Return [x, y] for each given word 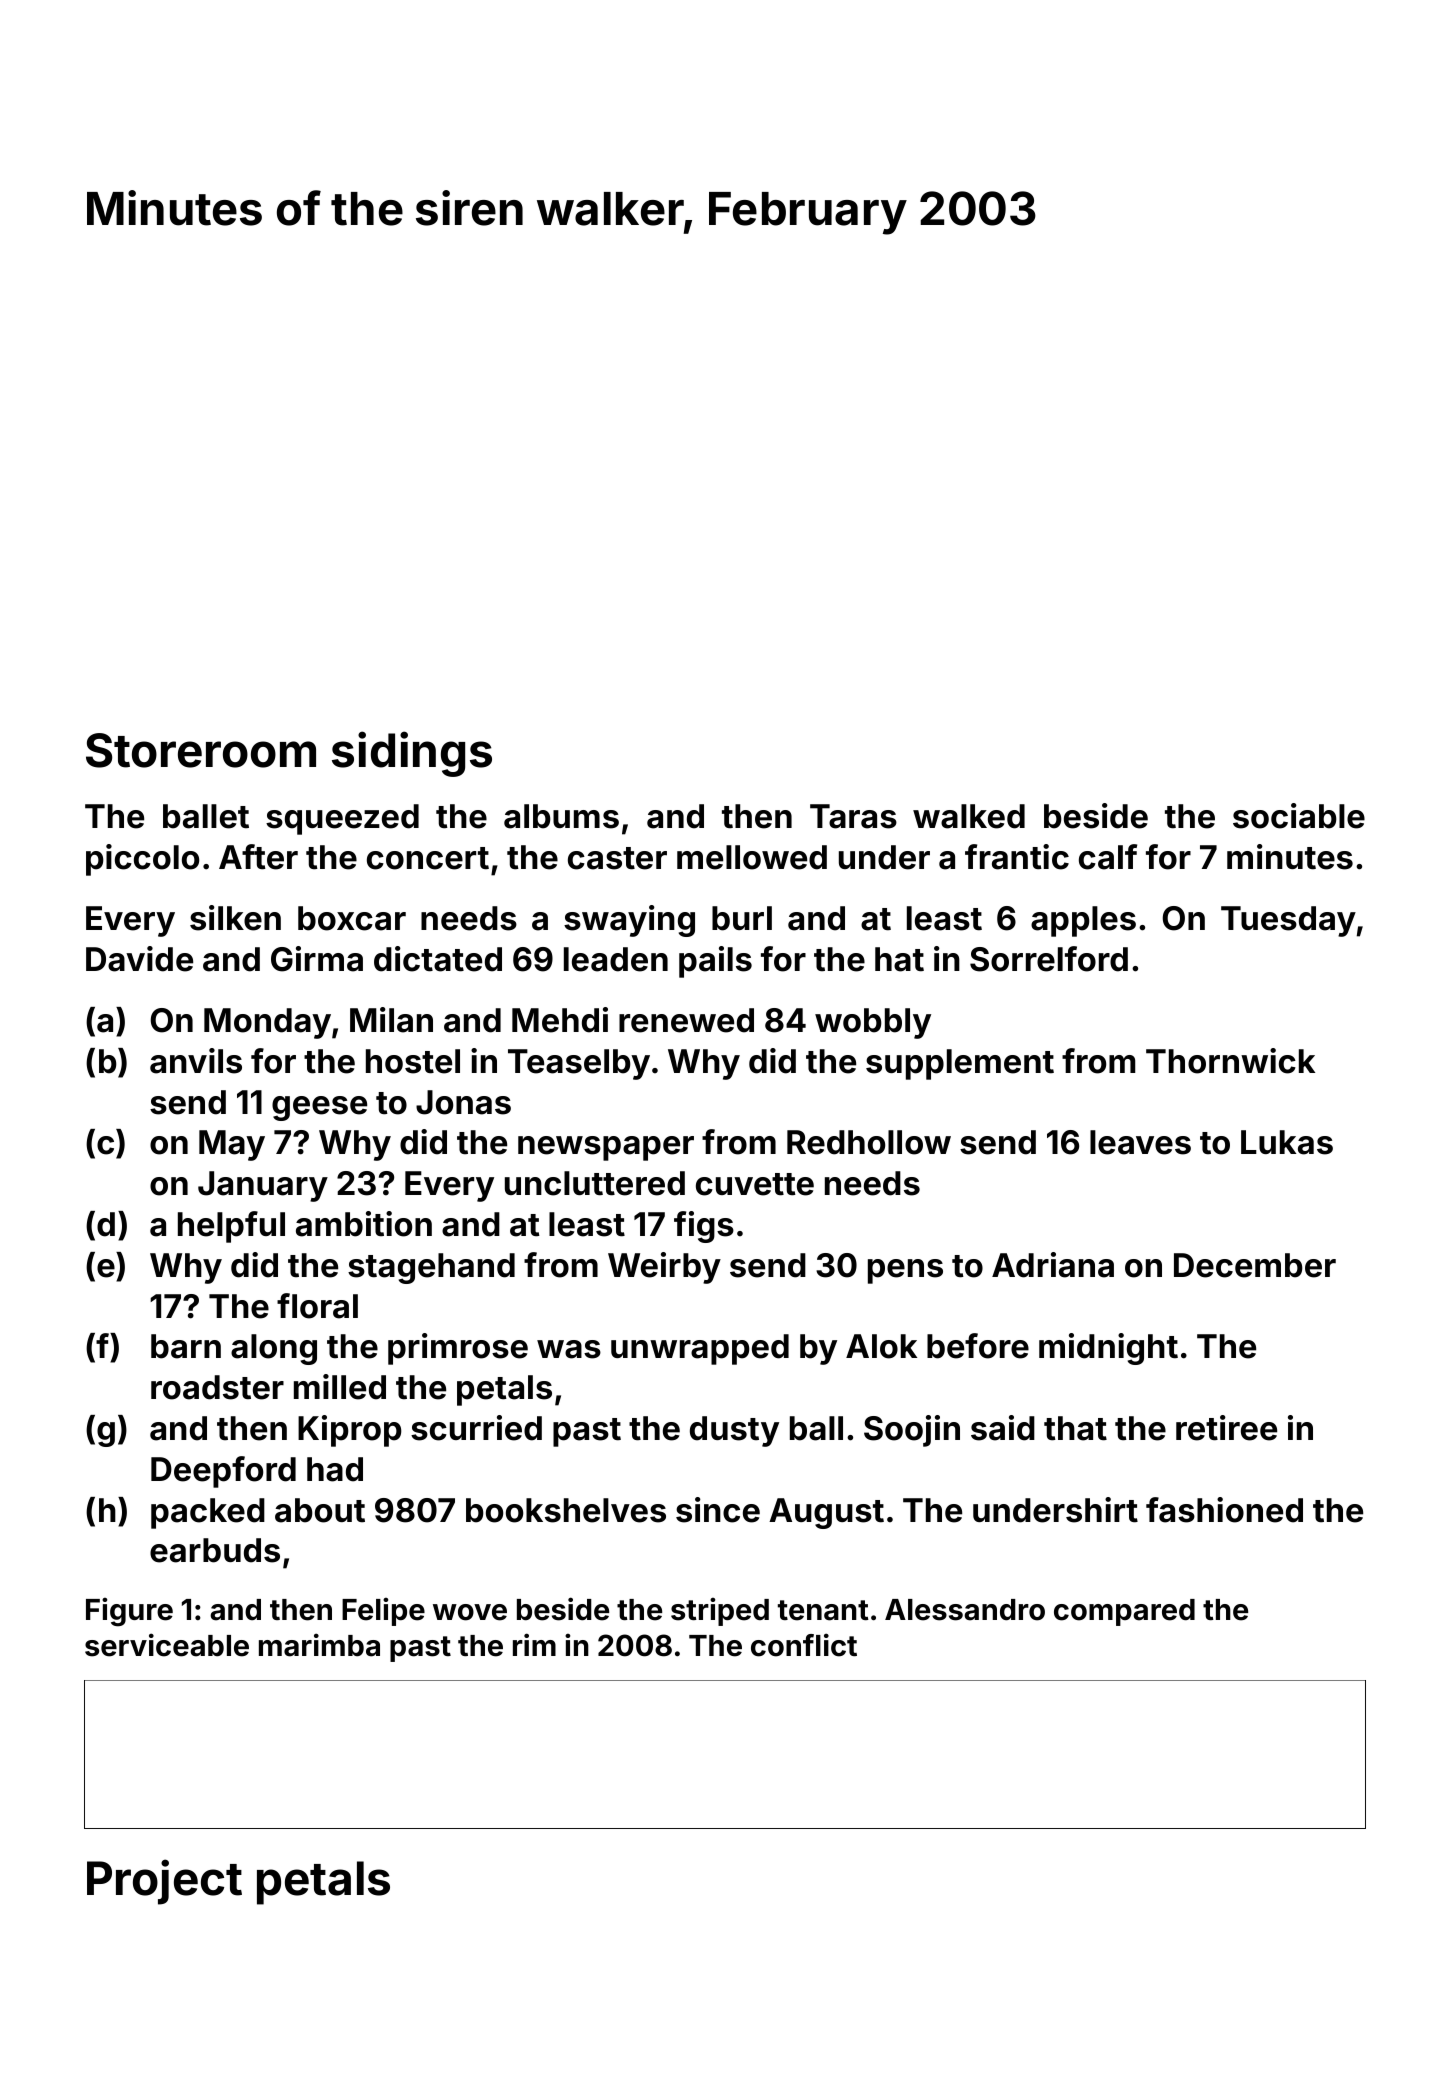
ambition [364, 1224]
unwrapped [700, 1349]
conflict [804, 1645]
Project [164, 1882]
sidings [412, 754]
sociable [1299, 816]
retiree [1226, 1428]
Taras [853, 816]
